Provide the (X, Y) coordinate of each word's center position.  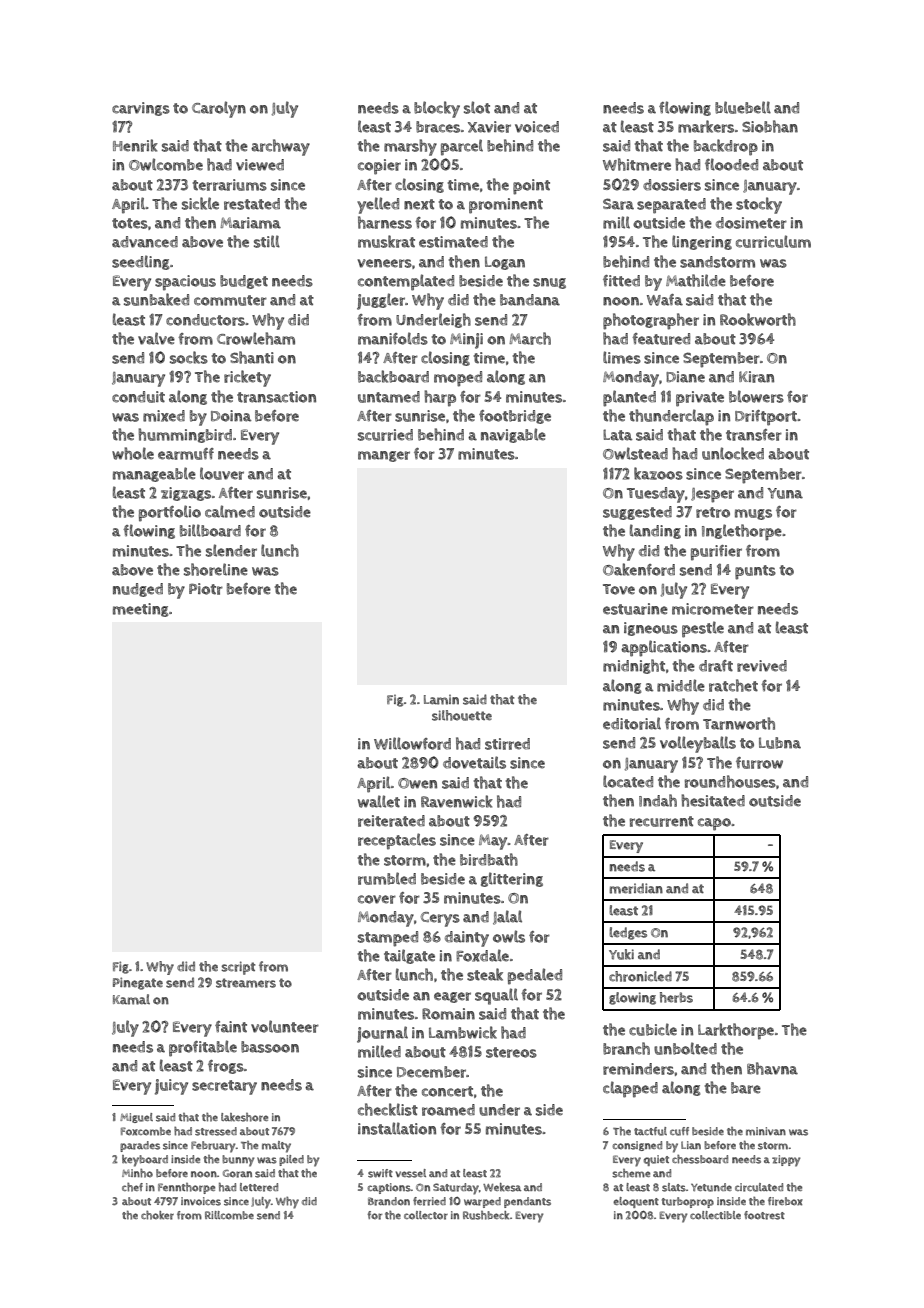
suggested (637, 513)
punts (755, 572)
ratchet (733, 685)
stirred (507, 744)
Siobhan (770, 126)
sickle (200, 203)
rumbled (387, 878)
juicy (171, 1087)
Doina (231, 416)
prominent (506, 206)
